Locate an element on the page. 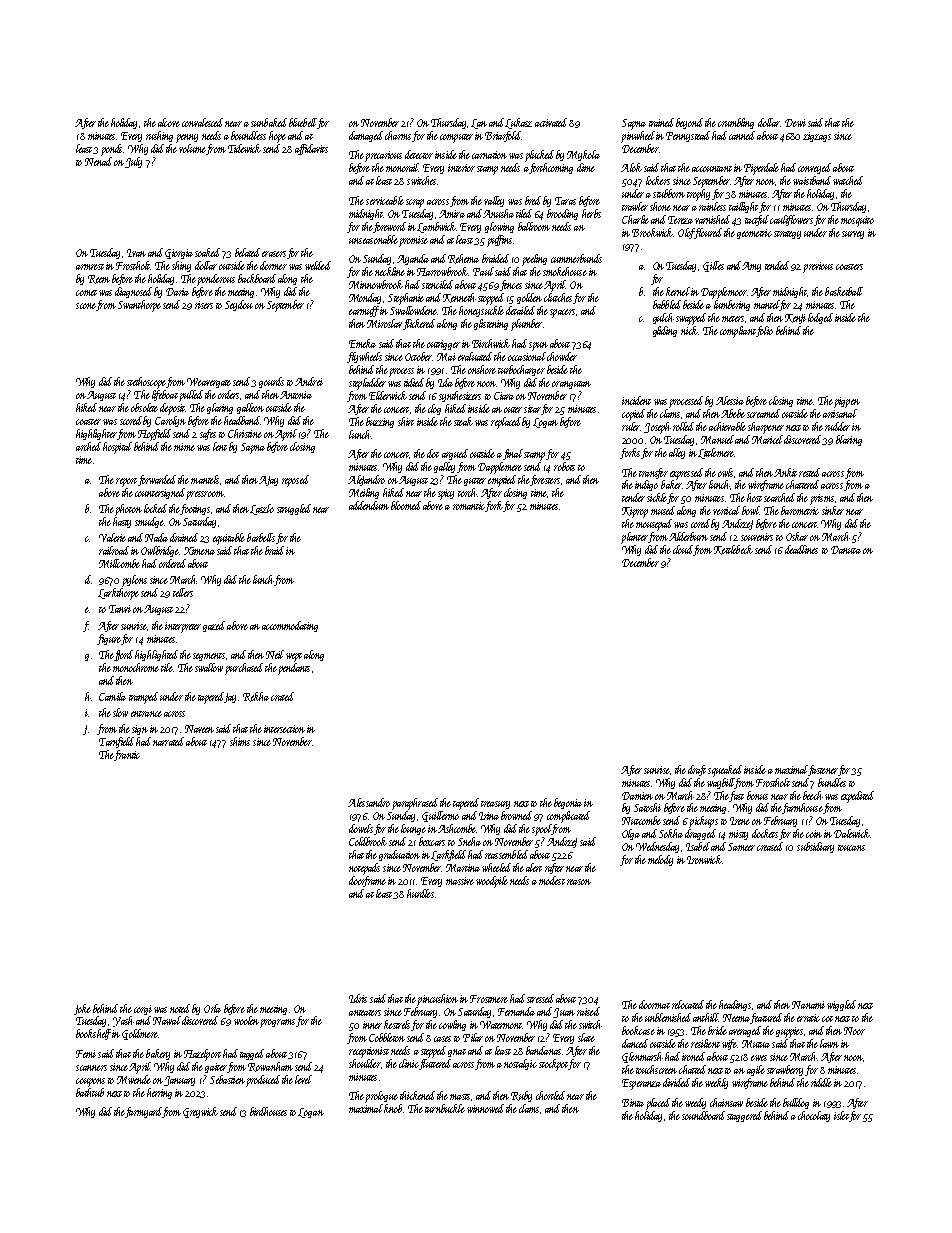 This document has width=952, height=1233. scanners is located at coordinates (91, 1068).
